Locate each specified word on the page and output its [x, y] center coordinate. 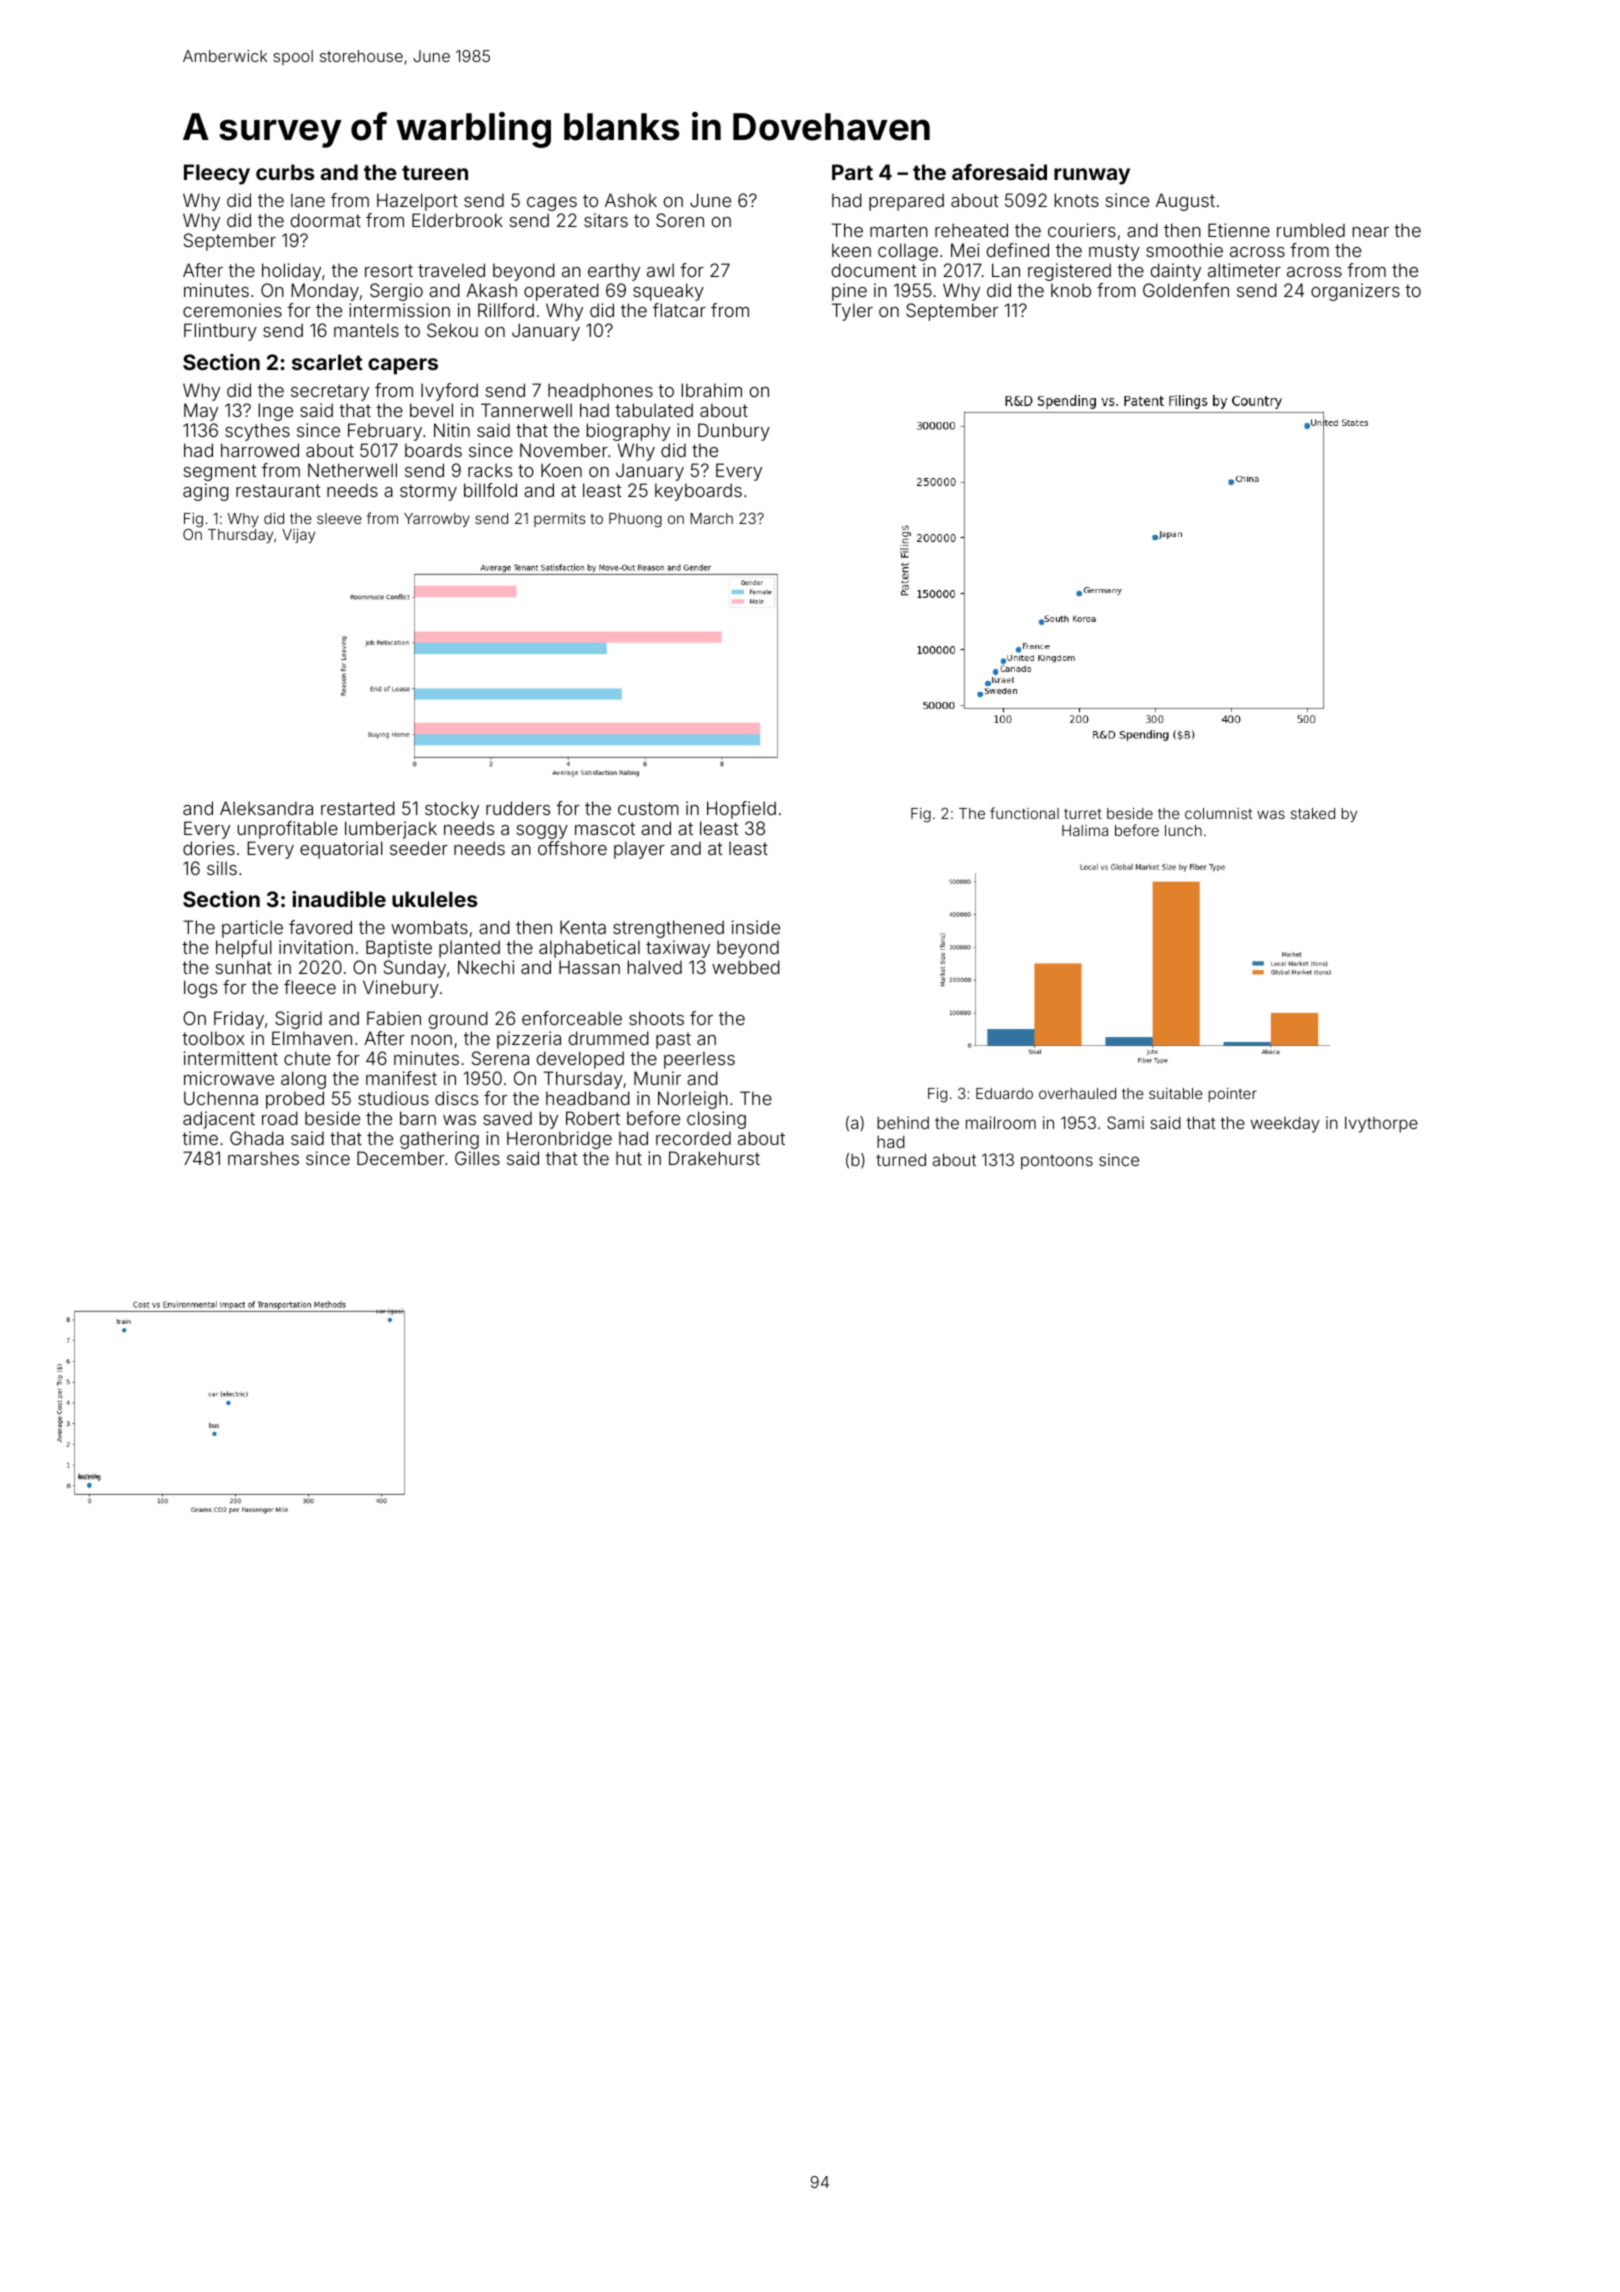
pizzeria [529, 1040]
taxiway [678, 949]
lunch [1183, 830]
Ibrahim [712, 390]
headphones [600, 392]
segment [220, 472]
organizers [1355, 292]
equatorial [341, 850]
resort [389, 270]
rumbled [1311, 230]
